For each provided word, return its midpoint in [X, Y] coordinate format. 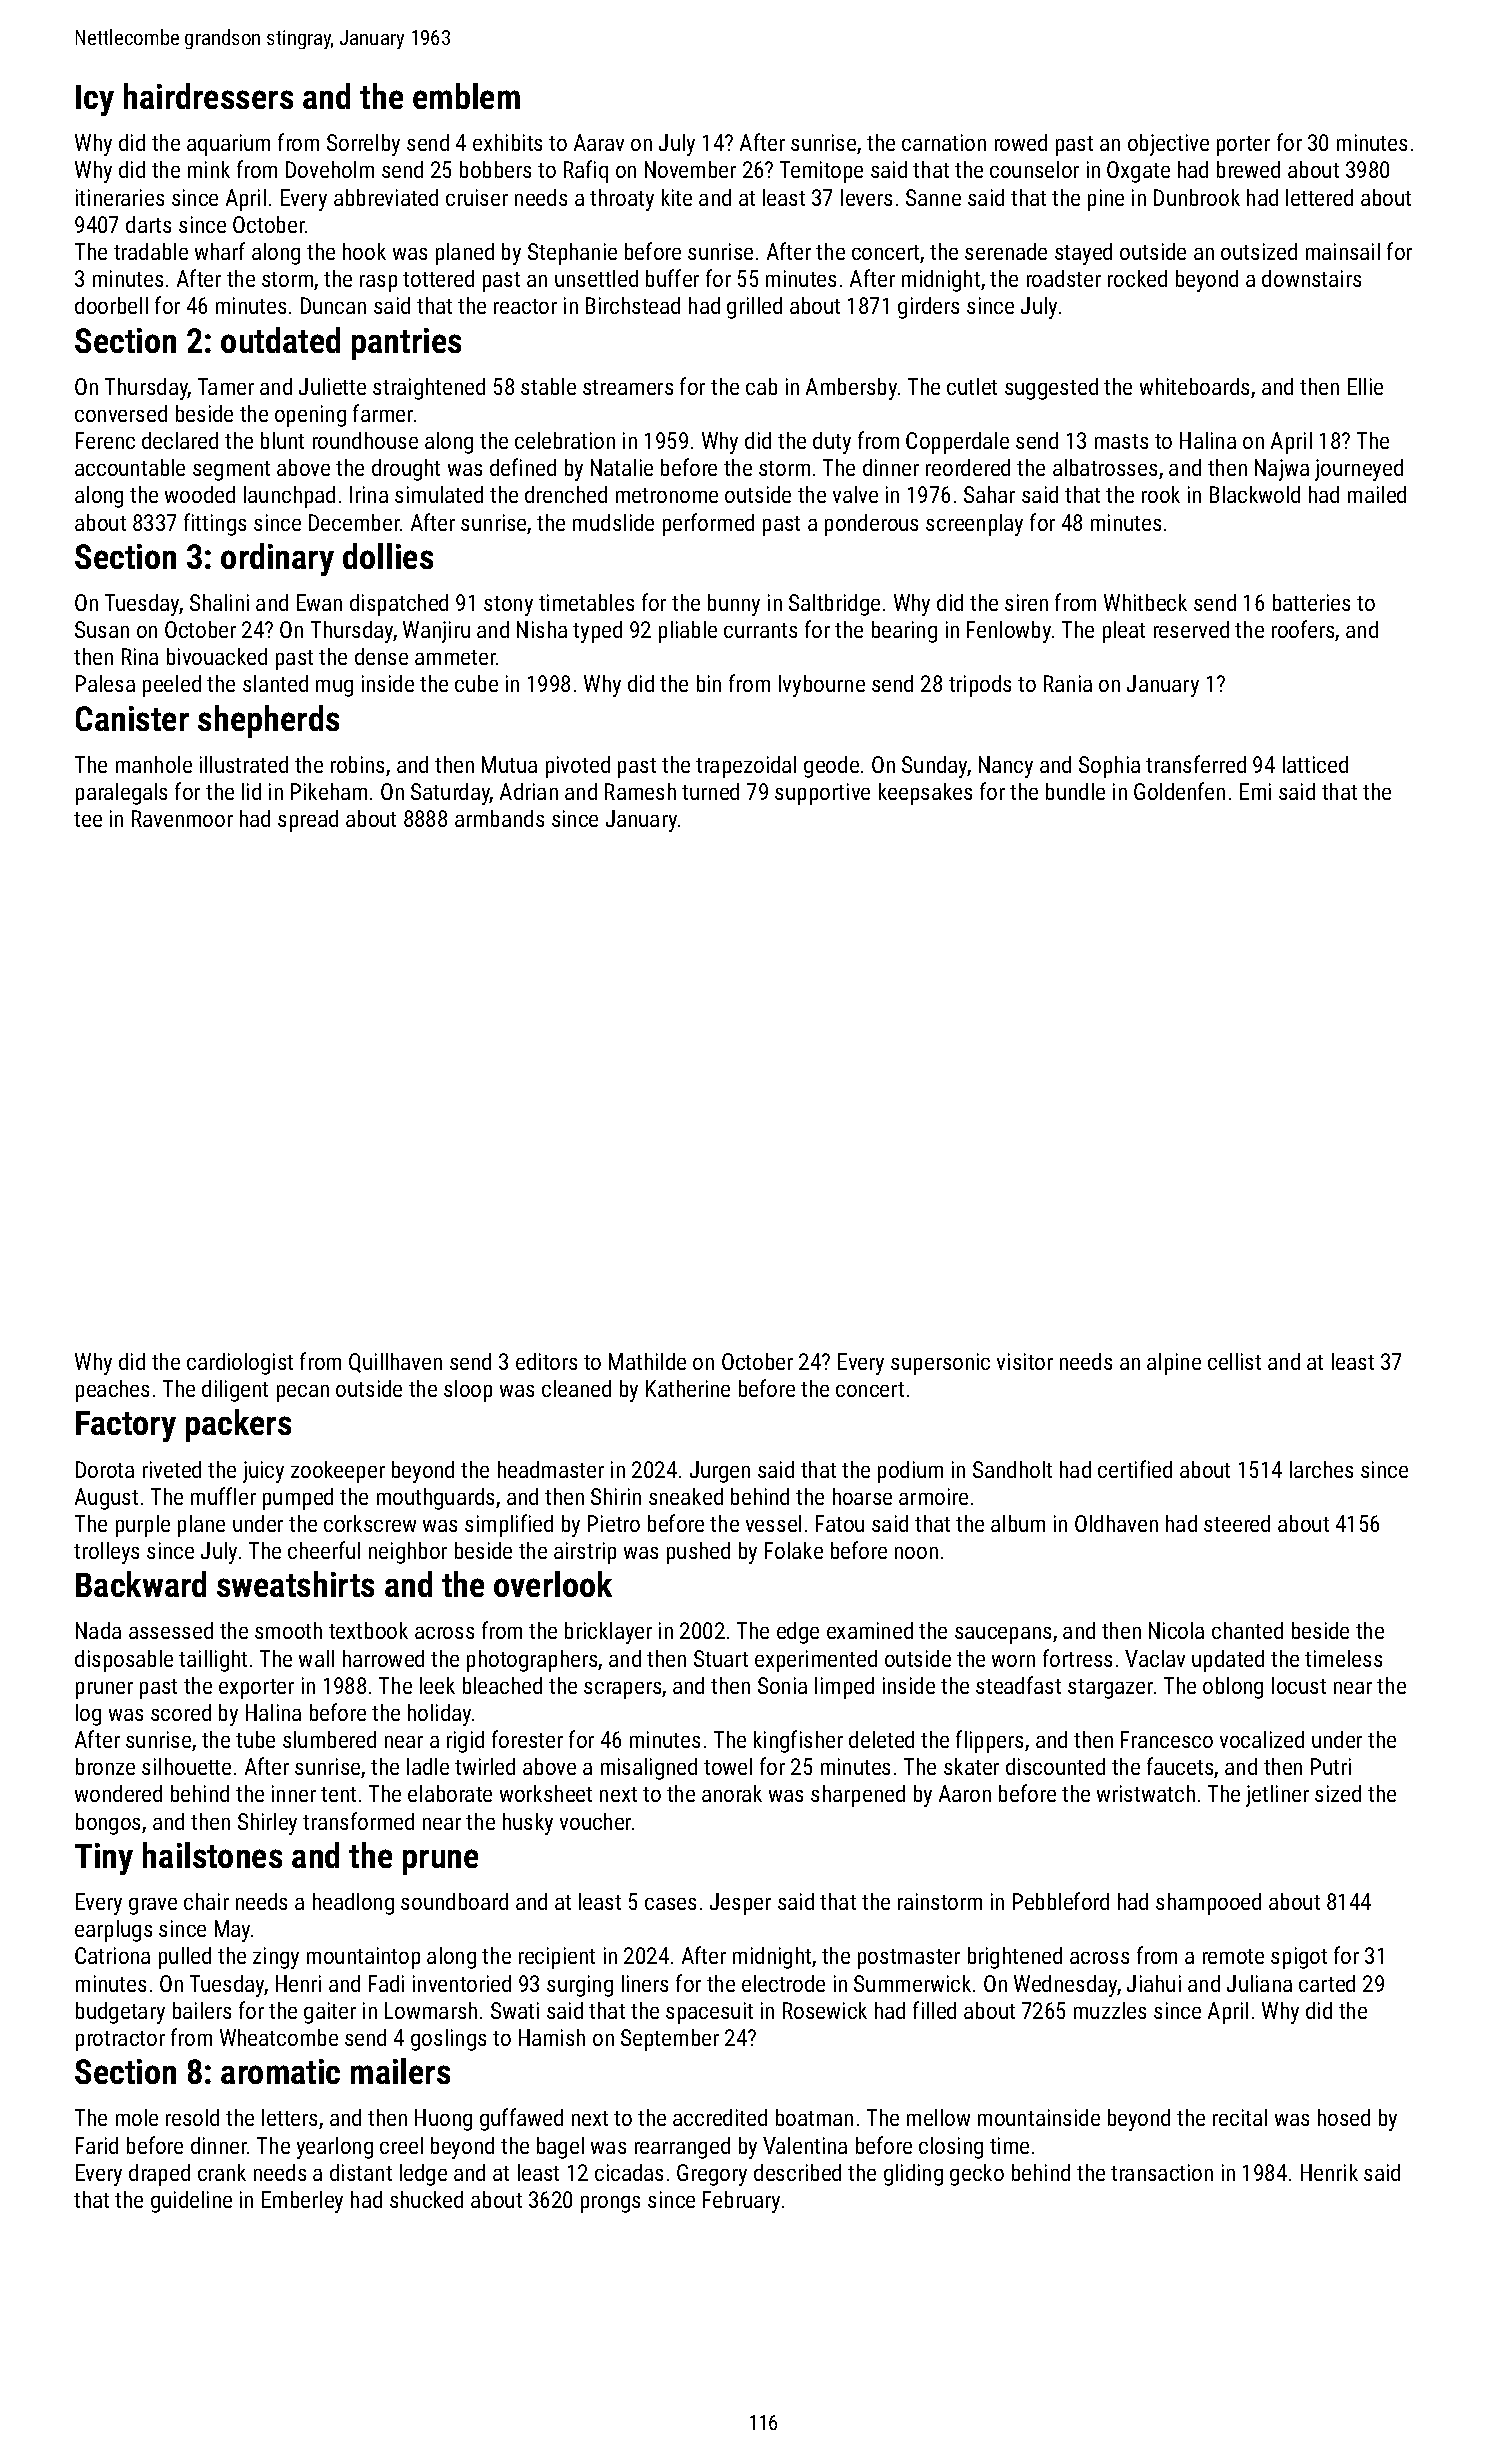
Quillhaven [395, 1363]
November [690, 169]
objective [1168, 145]
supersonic [940, 1364]
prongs [610, 2204]
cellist [1234, 1361]
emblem [466, 96]
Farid [97, 2145]
